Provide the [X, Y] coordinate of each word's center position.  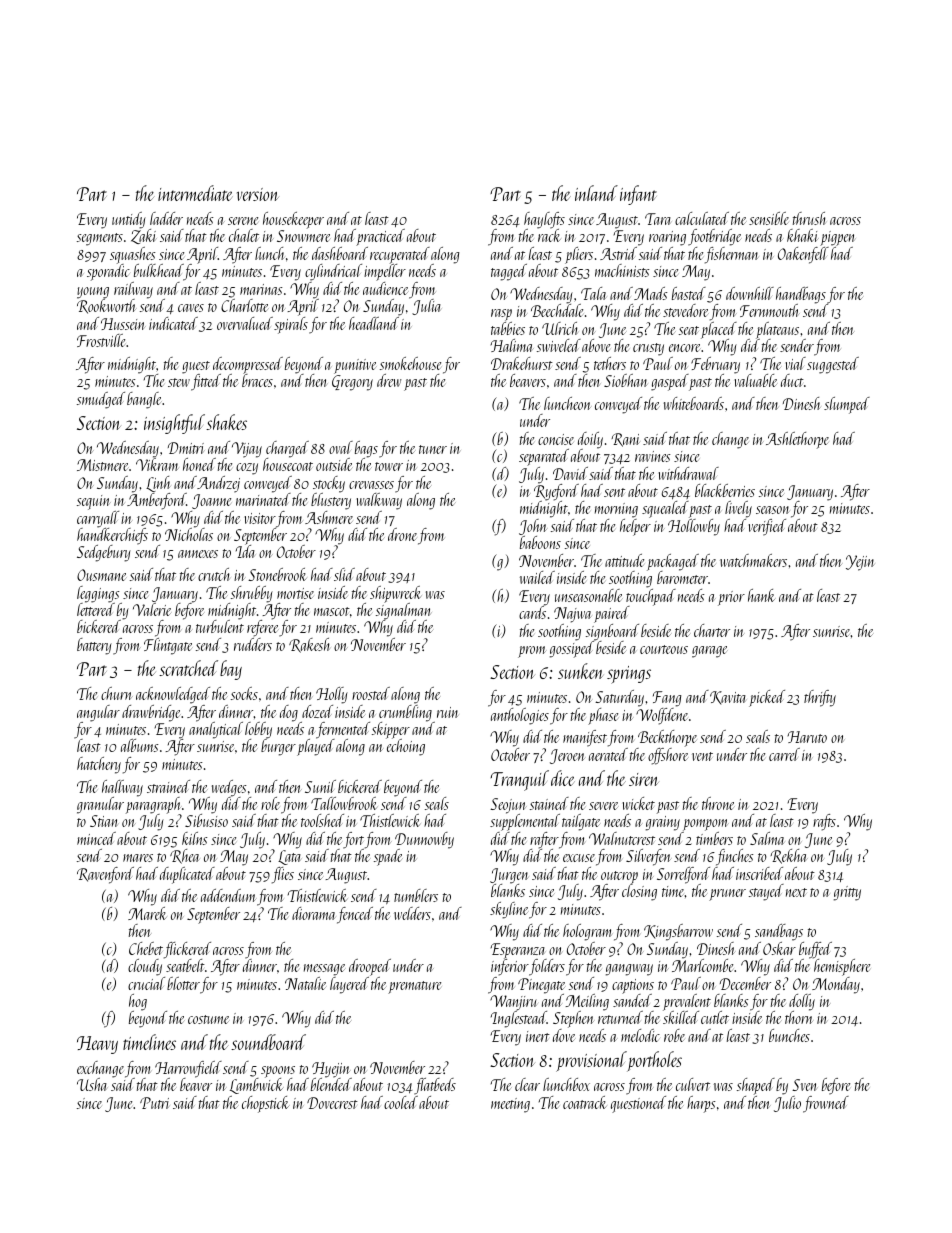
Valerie [152, 609]
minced [96, 838]
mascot [332, 611]
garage [710, 652]
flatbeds [435, 1086]
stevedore [686, 310]
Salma [767, 838]
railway [133, 290]
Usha [92, 1084]
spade [388, 857]
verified [767, 527]
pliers [579, 255]
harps [701, 1104]
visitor [260, 518]
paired [612, 614]
